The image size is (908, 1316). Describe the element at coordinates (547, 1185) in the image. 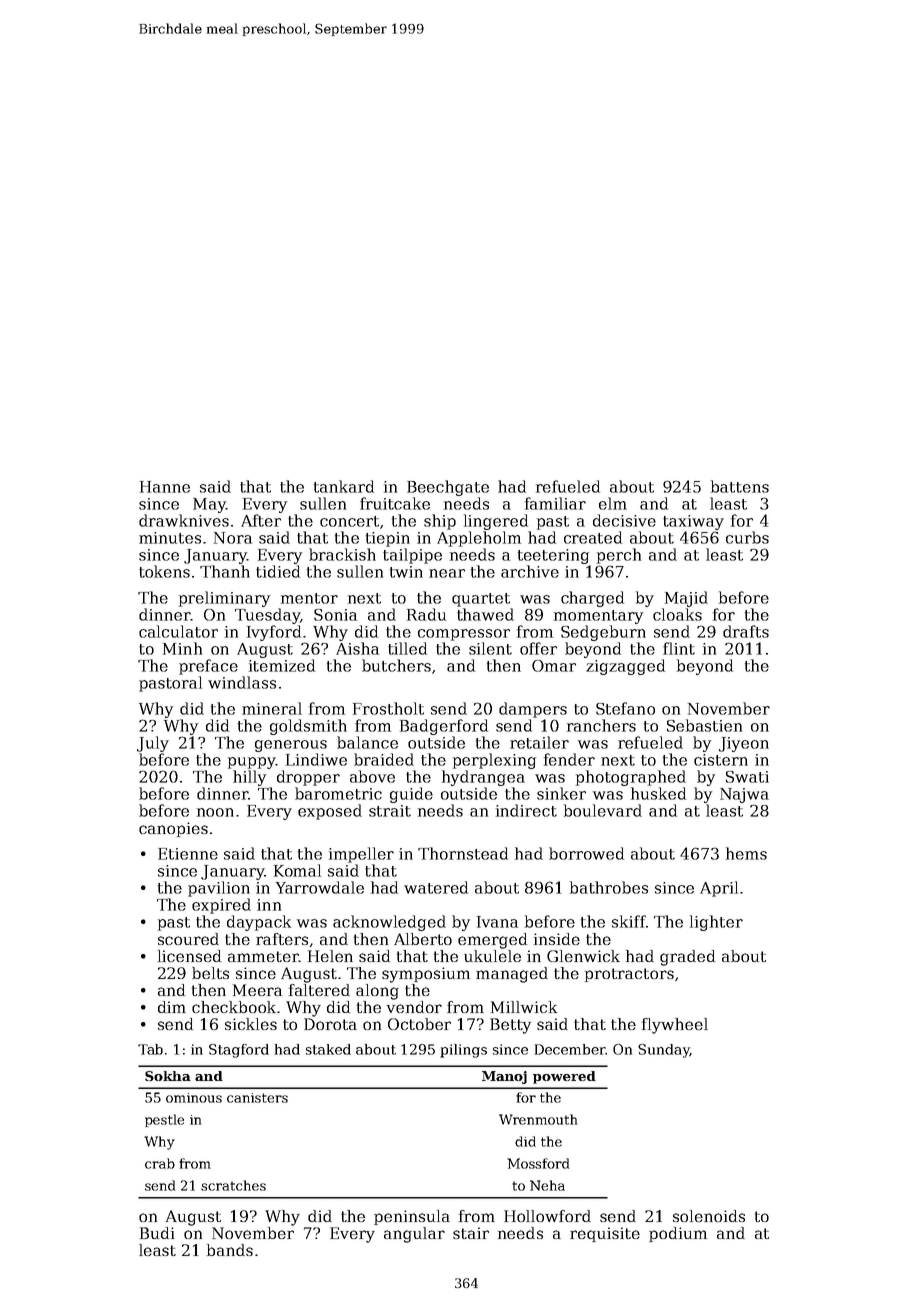

I see `Neha` at that location.
